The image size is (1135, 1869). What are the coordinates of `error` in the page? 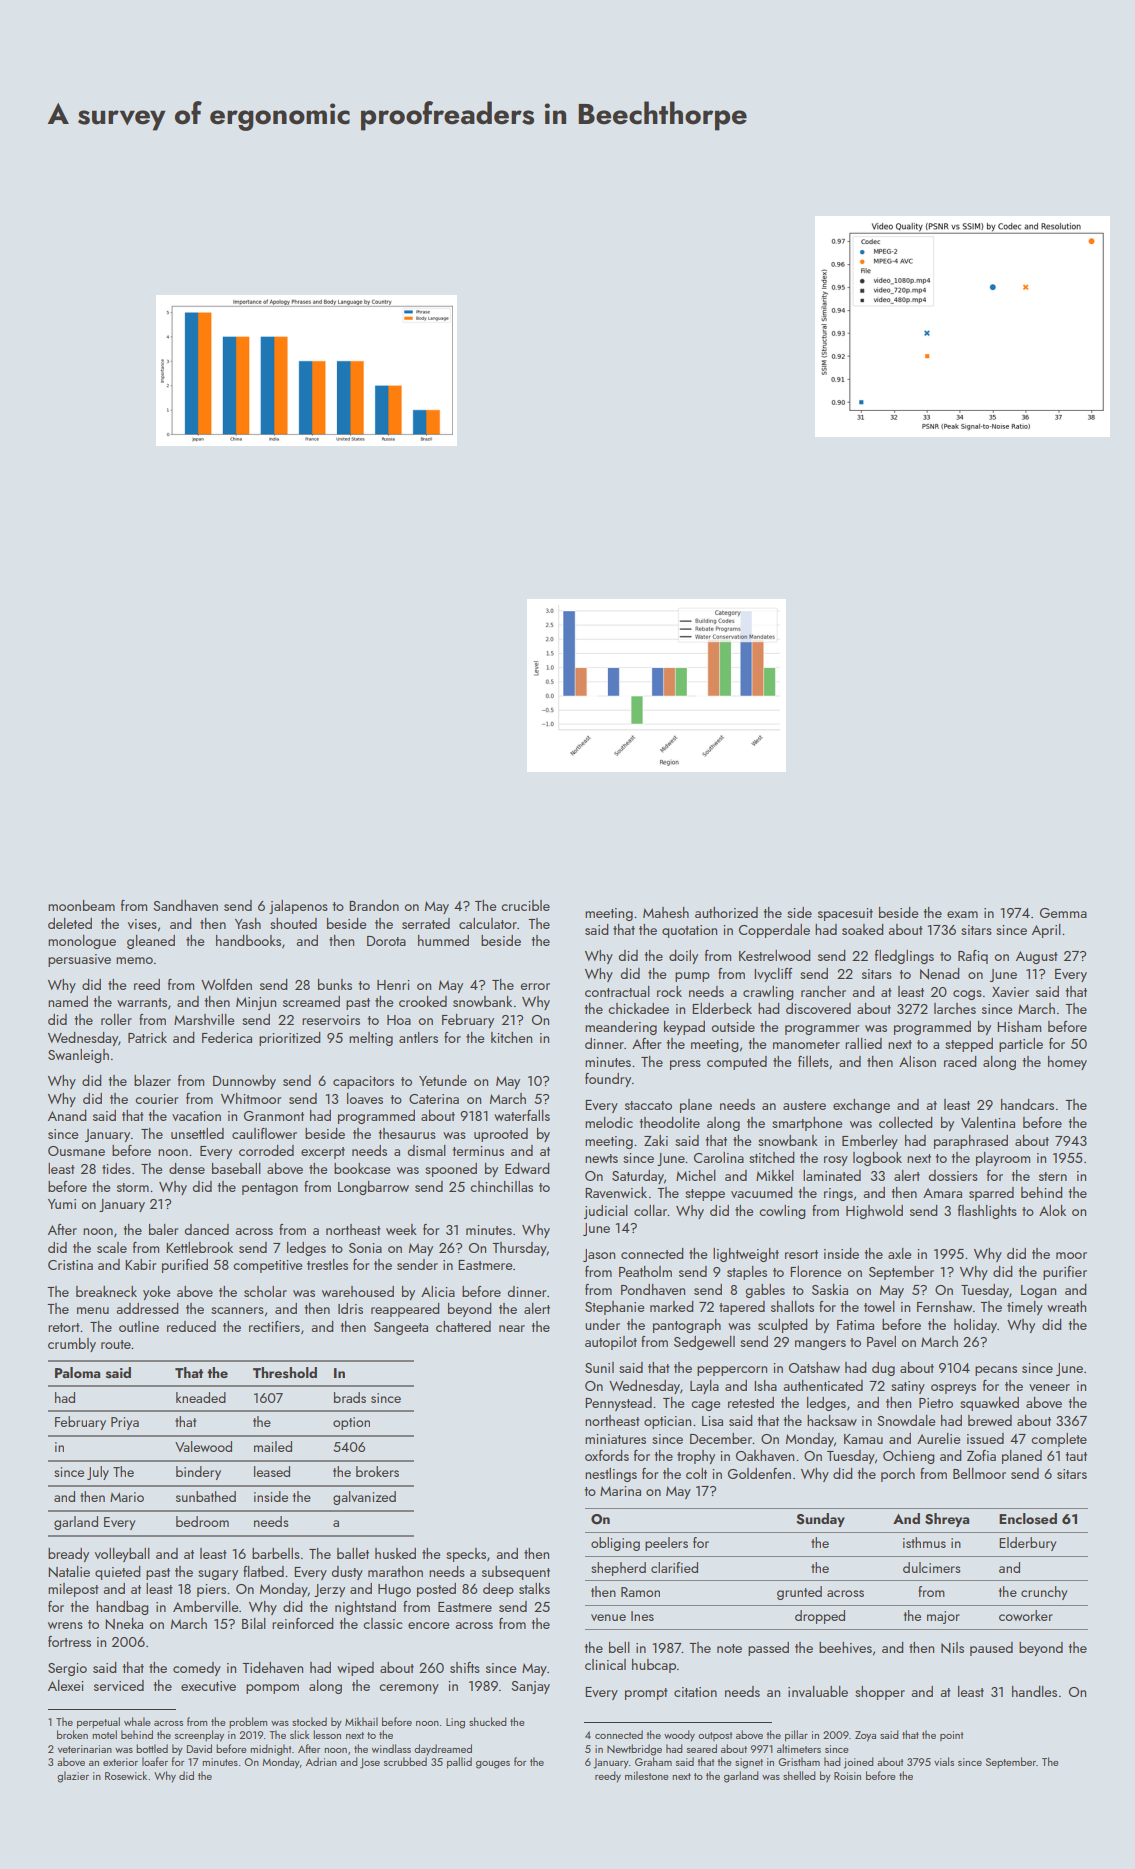 It's located at (535, 986).
